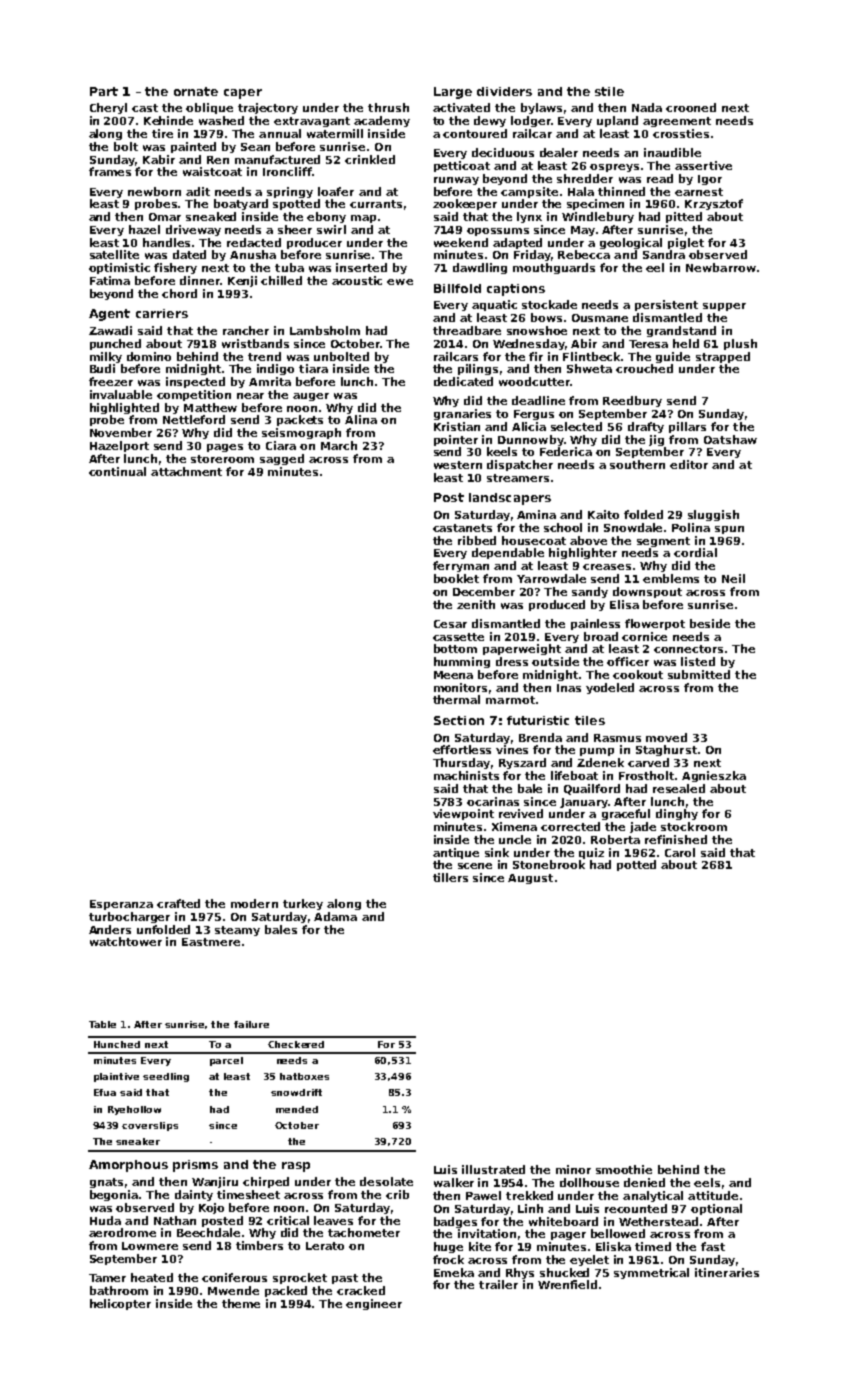  What do you see at coordinates (458, 465) in the screenshot?
I see `western` at bounding box center [458, 465].
